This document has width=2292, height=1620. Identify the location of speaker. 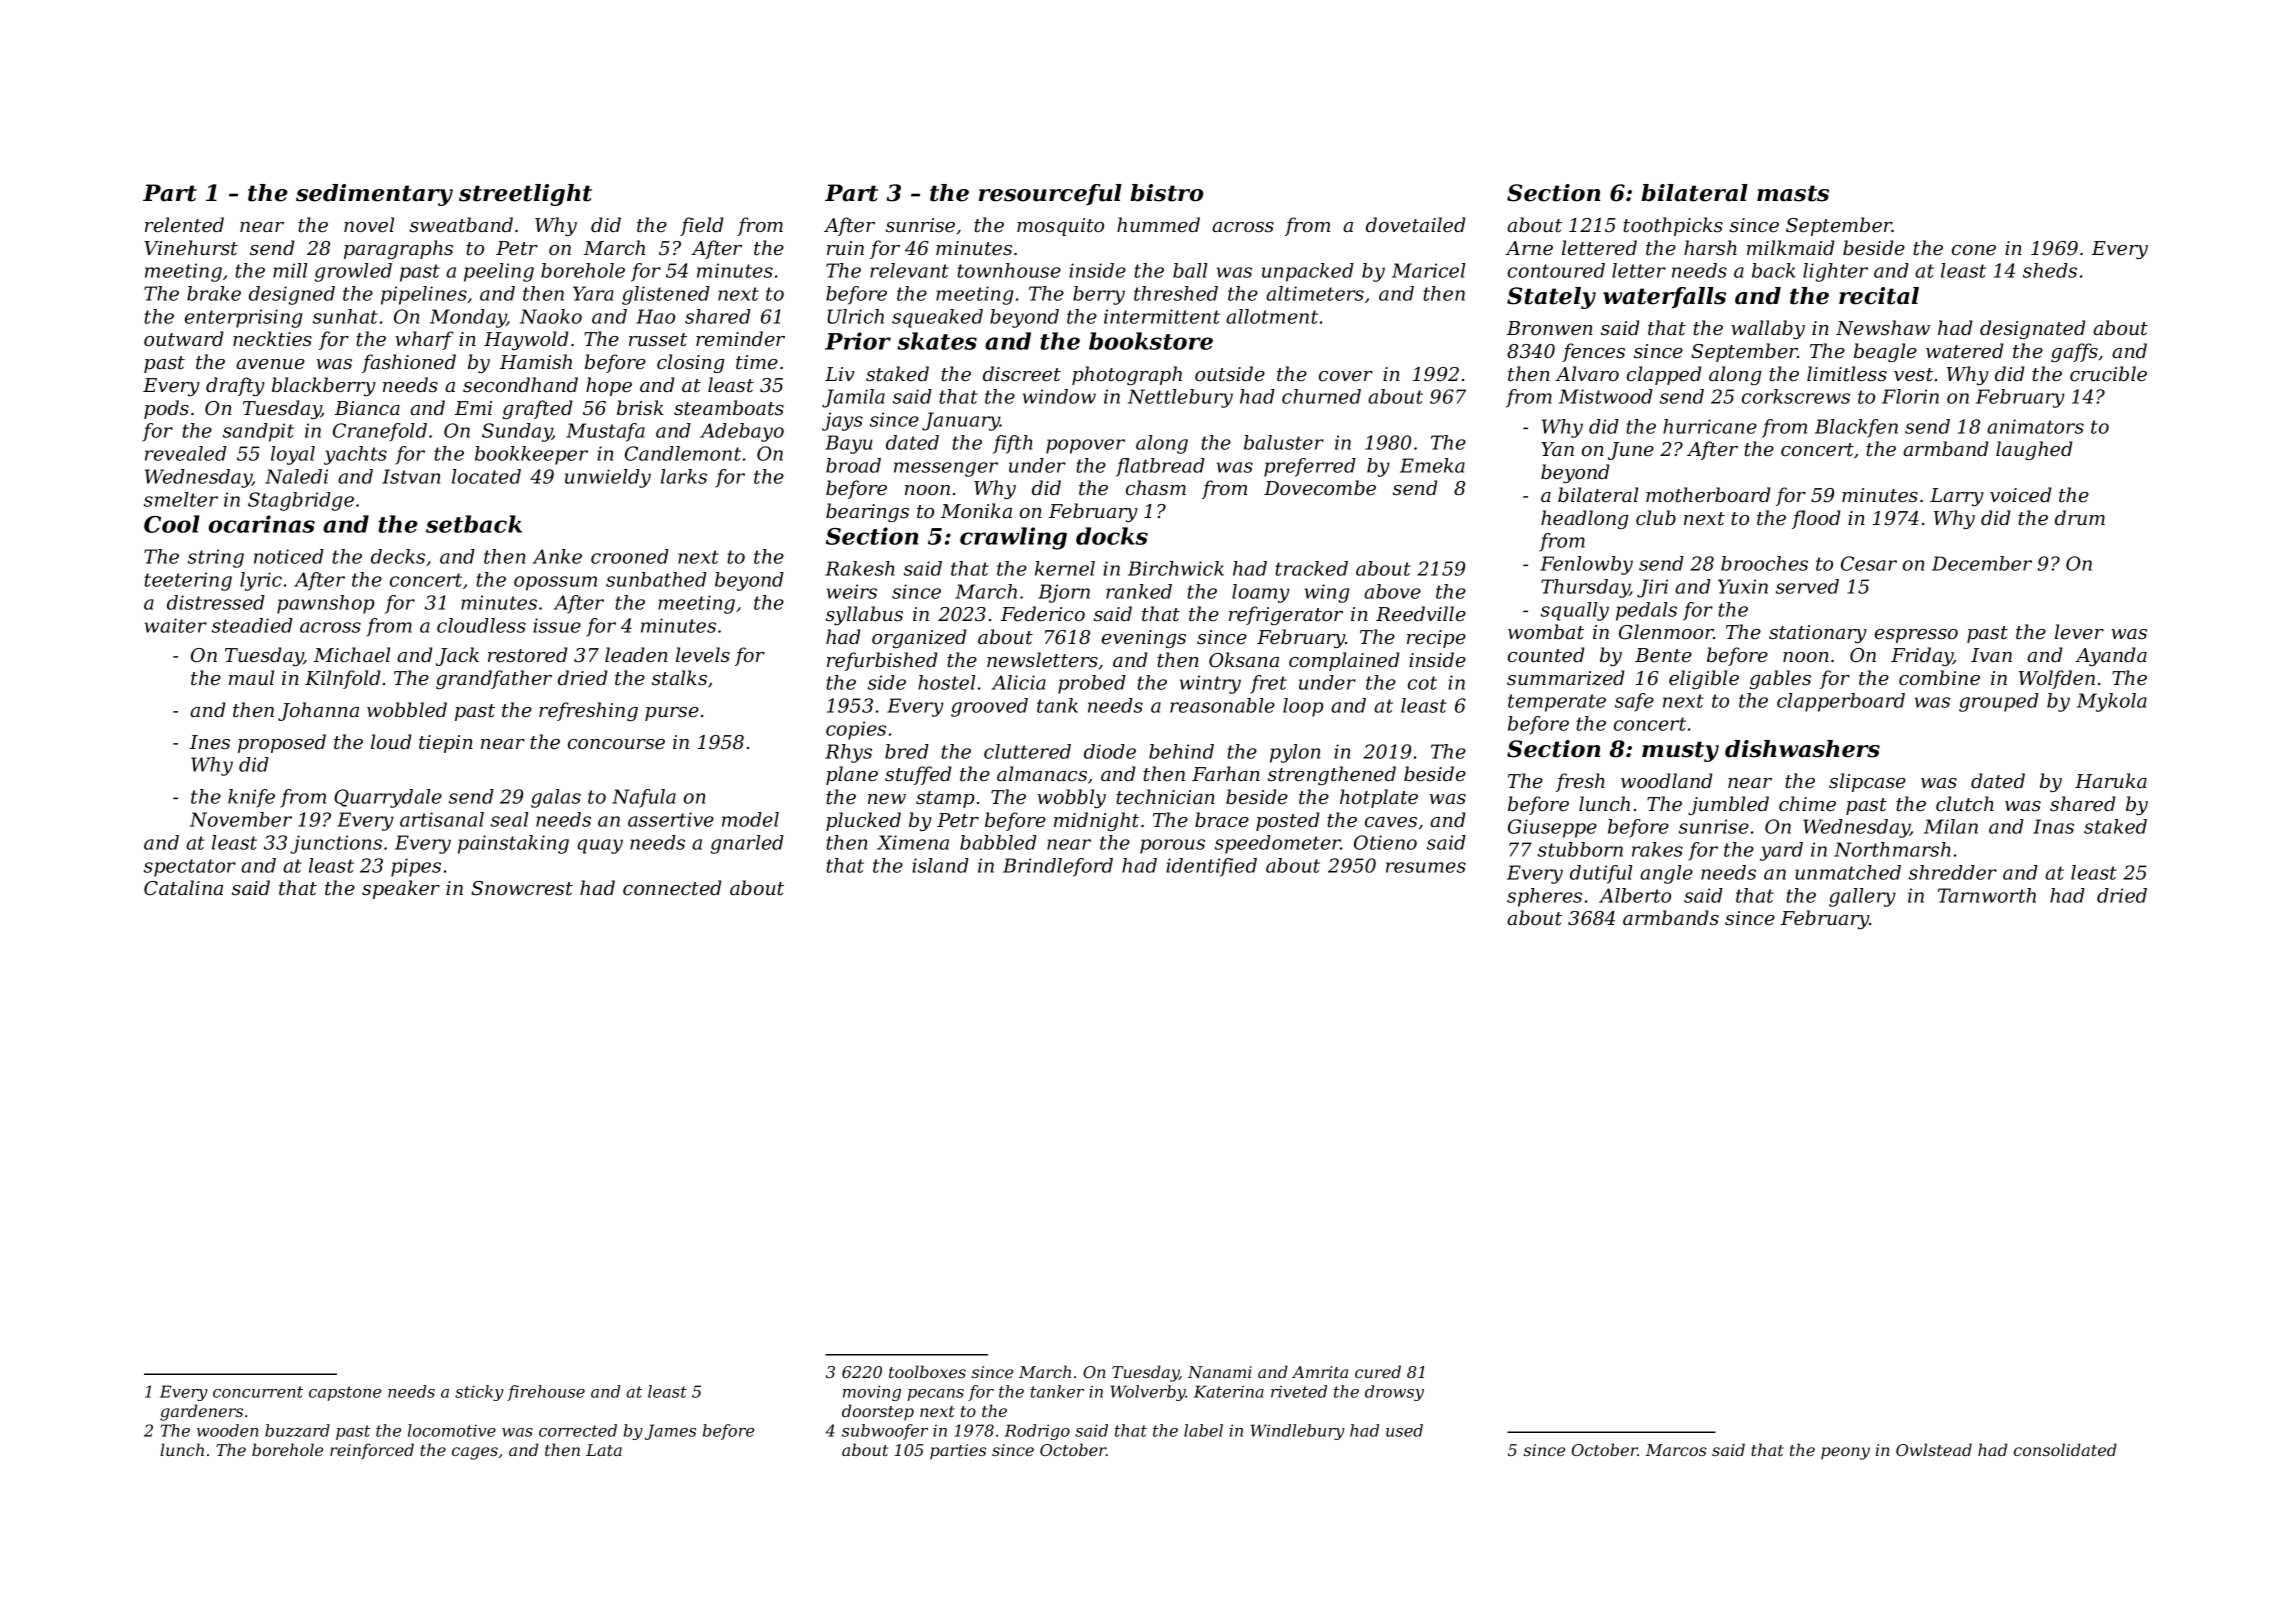
(401, 889).
